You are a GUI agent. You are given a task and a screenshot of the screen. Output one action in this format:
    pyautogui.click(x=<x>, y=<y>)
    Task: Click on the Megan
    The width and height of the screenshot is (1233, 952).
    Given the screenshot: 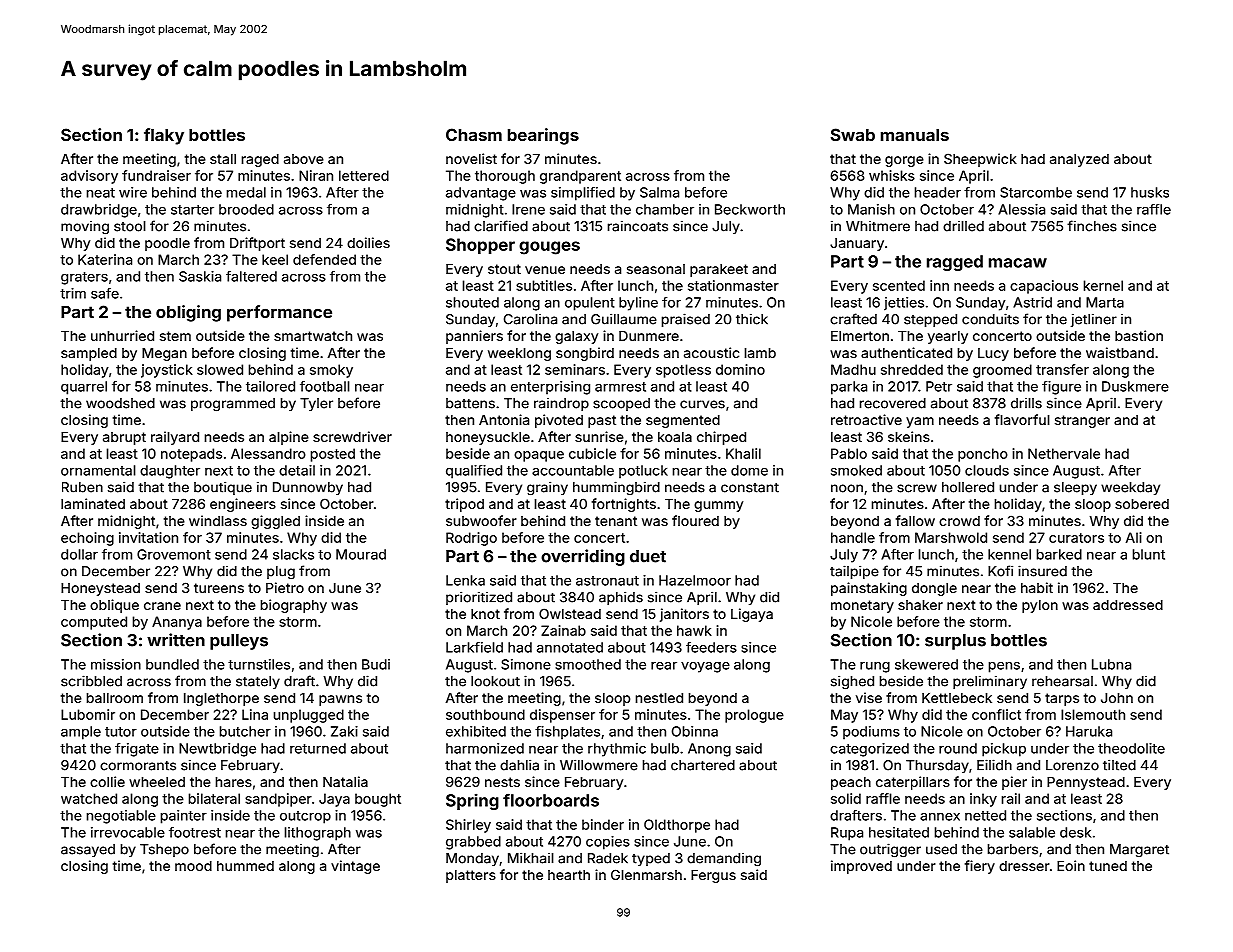 What is the action you would take?
    pyautogui.click(x=164, y=354)
